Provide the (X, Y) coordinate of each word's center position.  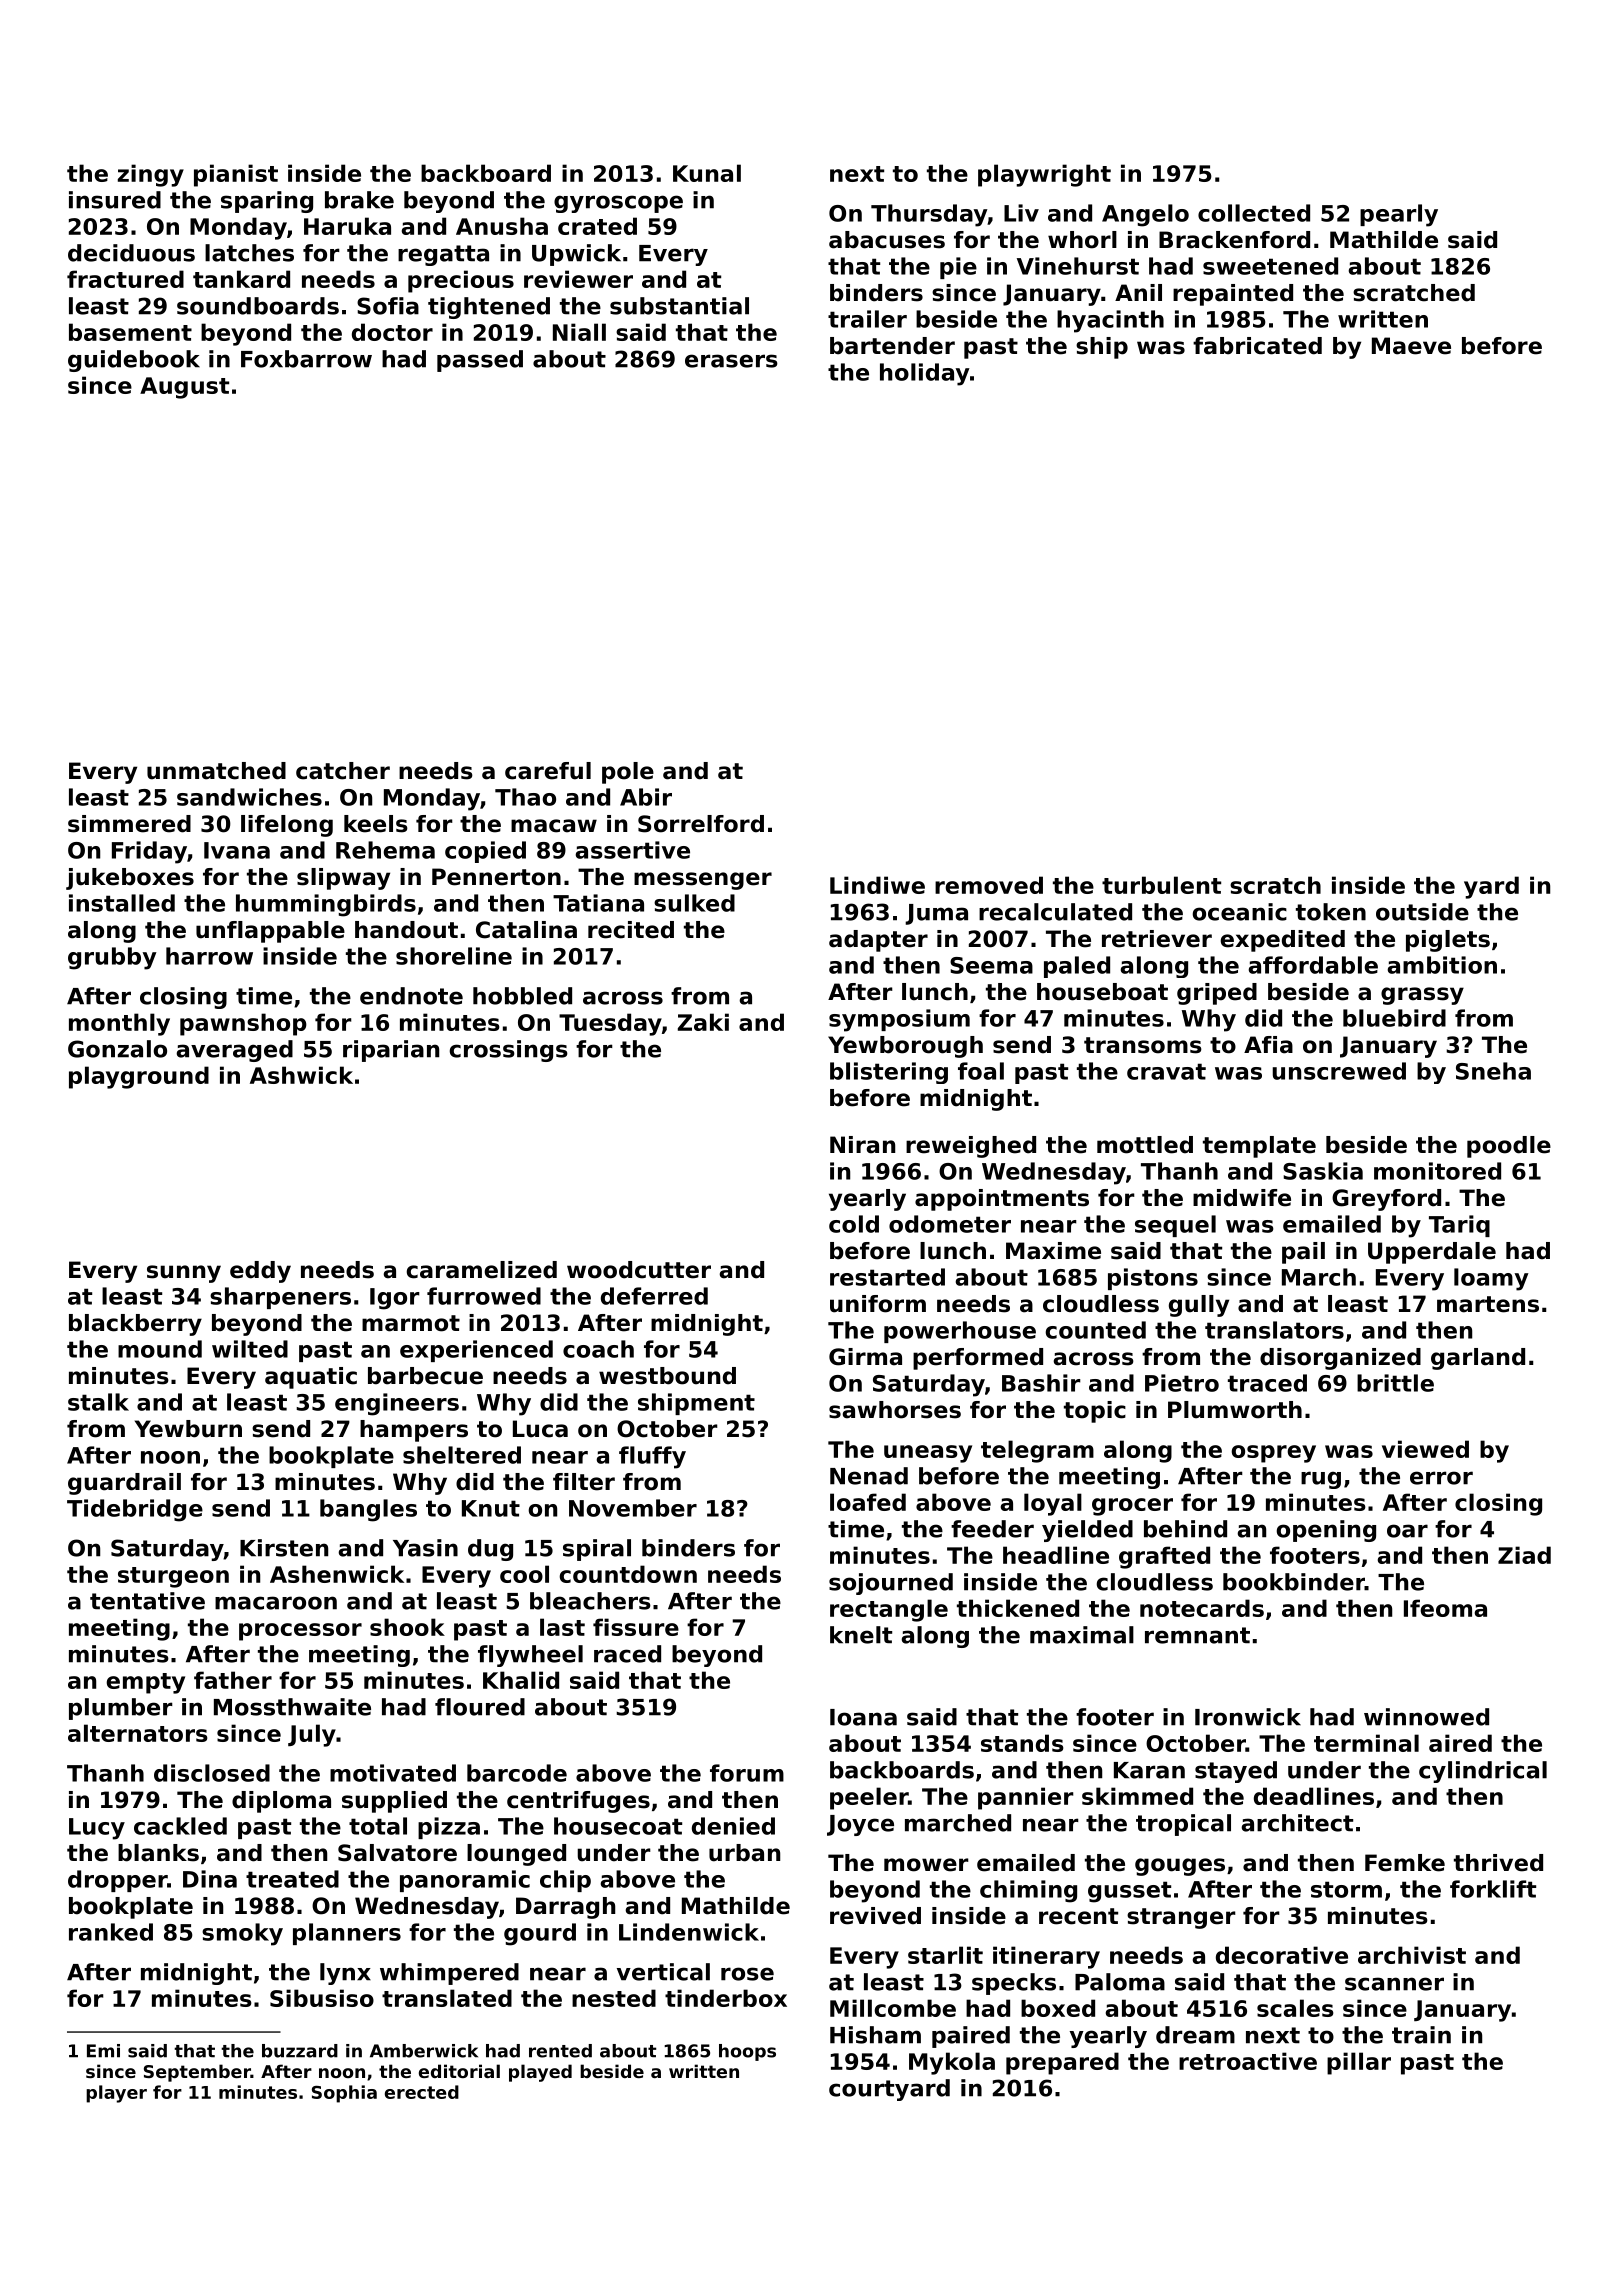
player (116, 2094)
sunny (184, 1274)
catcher (343, 771)
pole (628, 773)
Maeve (1411, 346)
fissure (636, 1627)
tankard (241, 279)
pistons (1153, 1279)
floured (480, 1707)
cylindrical (1483, 1772)
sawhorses (895, 1410)
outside (1422, 912)
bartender (892, 346)
